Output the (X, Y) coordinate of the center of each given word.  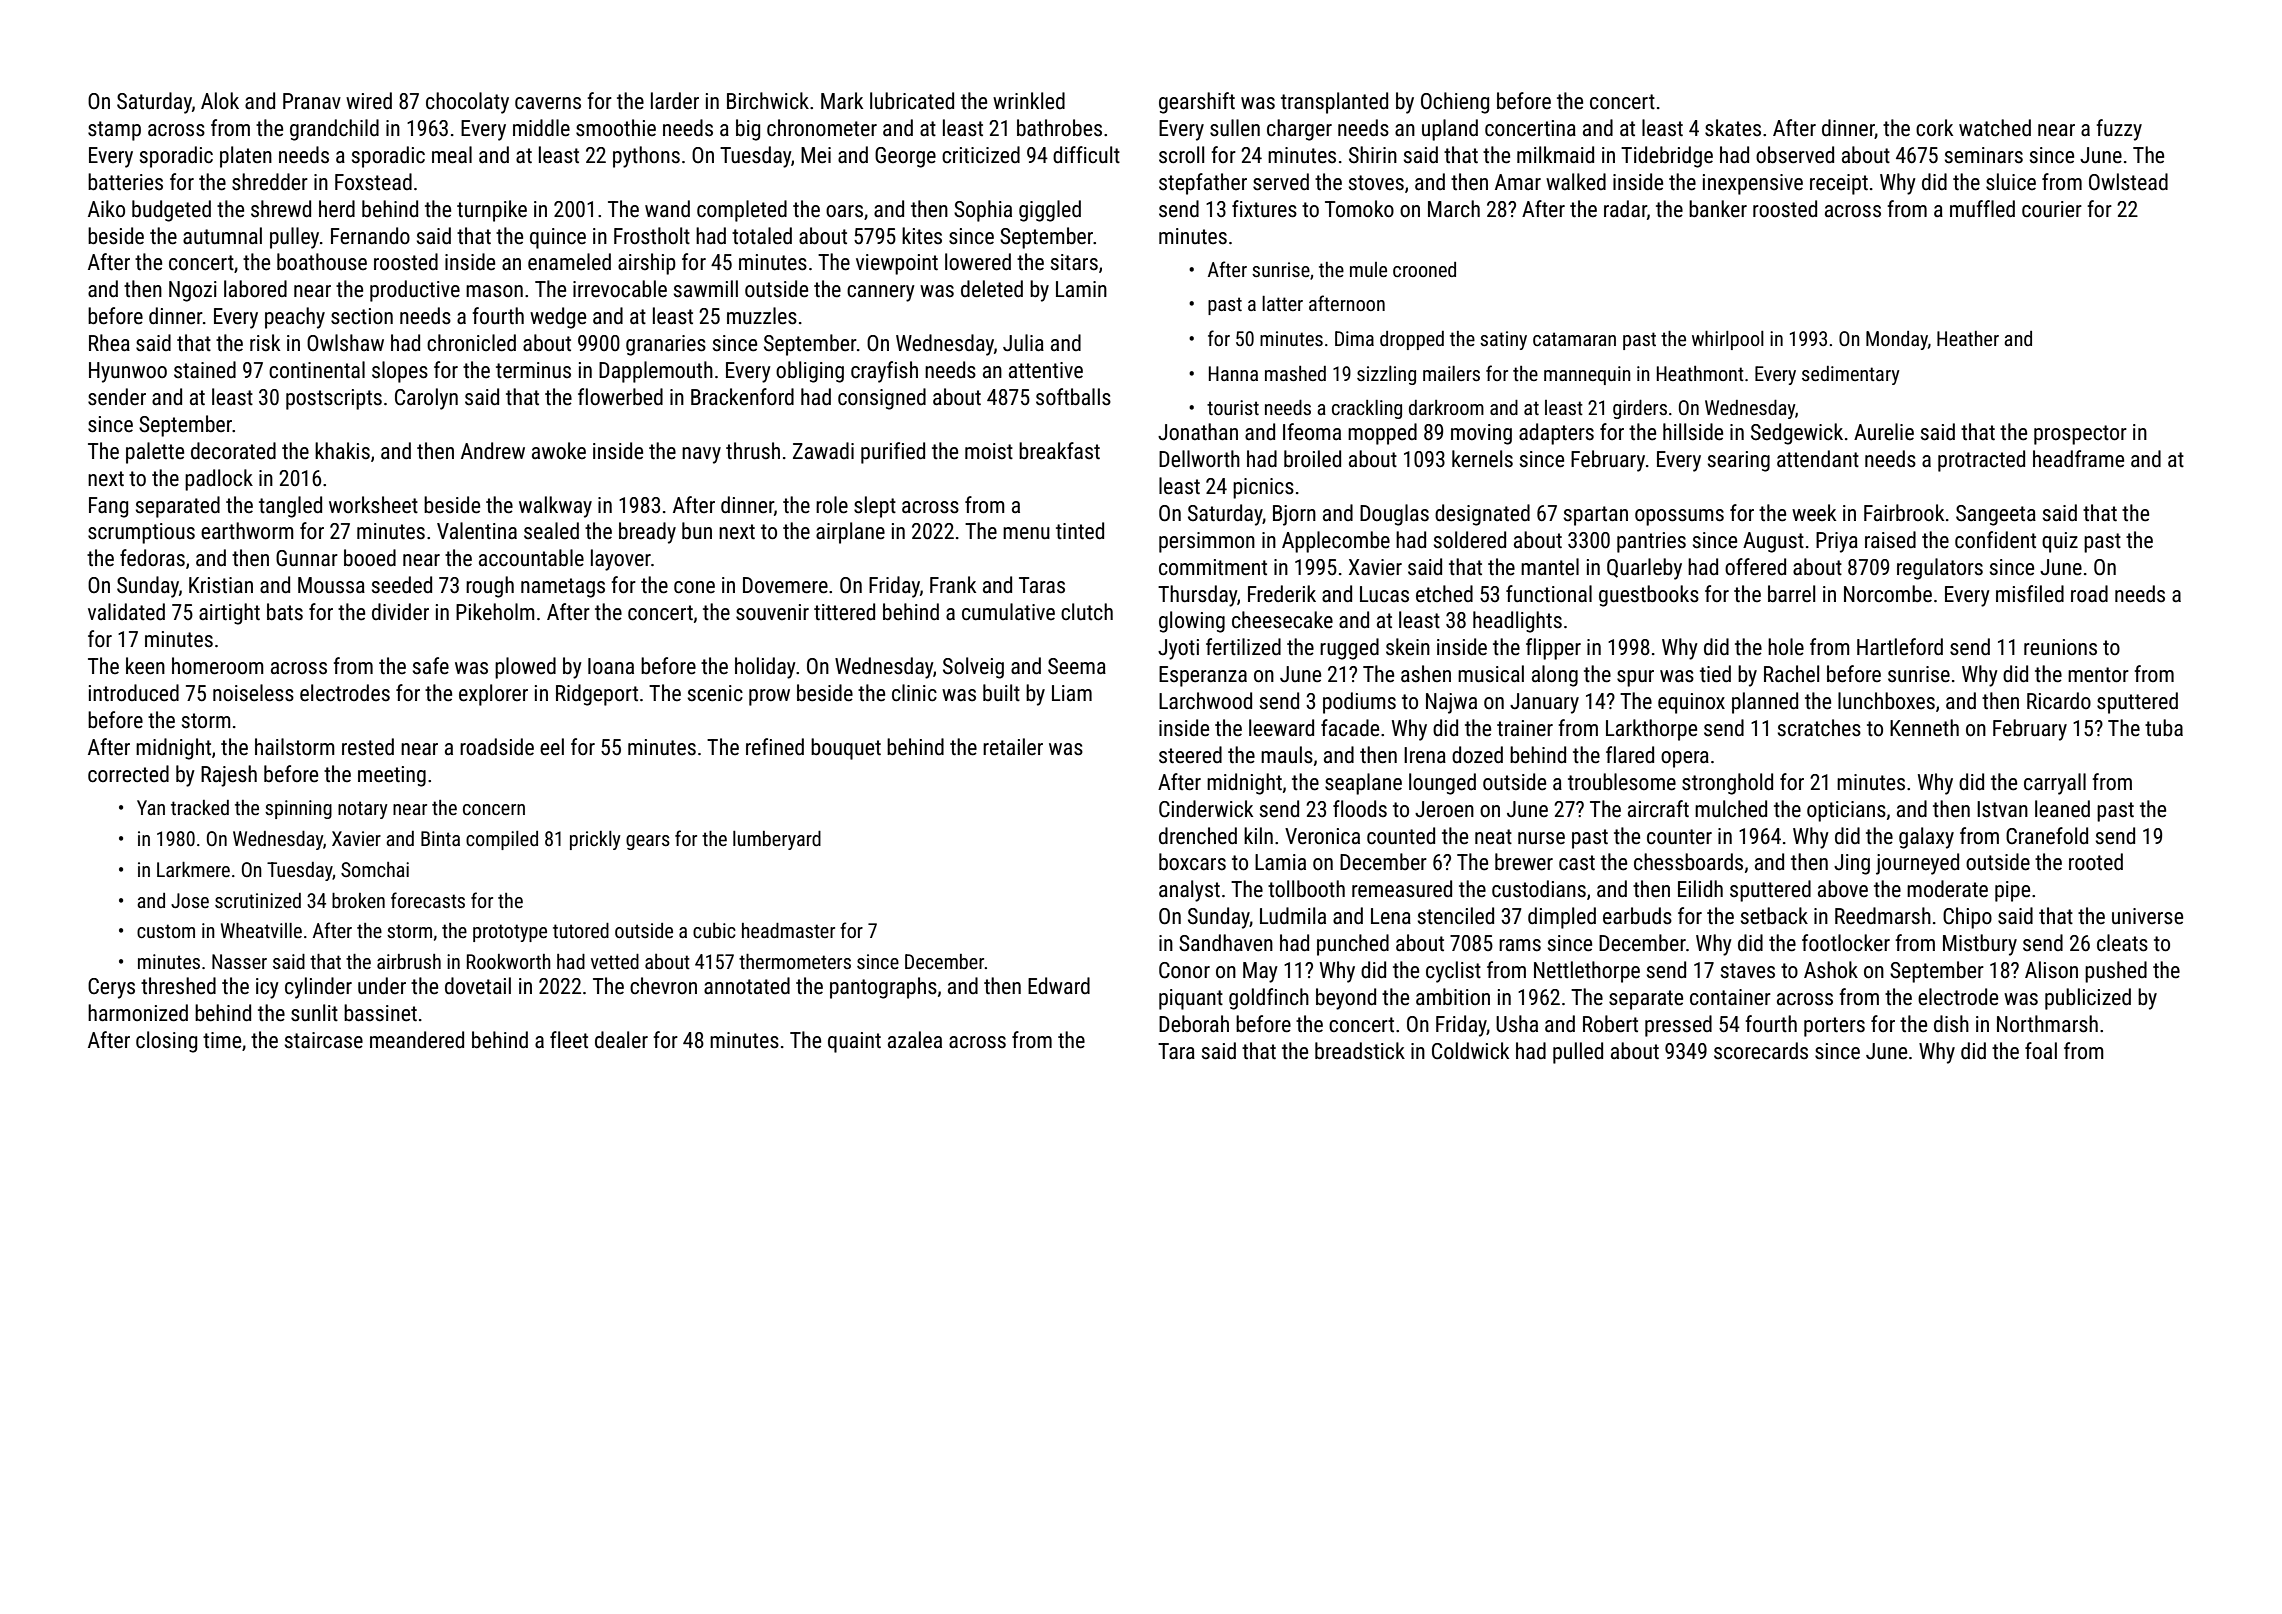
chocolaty (467, 103)
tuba (2164, 728)
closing (166, 1042)
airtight (229, 614)
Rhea (109, 343)
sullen (1235, 128)
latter (1282, 303)
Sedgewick (1797, 434)
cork (1934, 128)
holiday (765, 668)
